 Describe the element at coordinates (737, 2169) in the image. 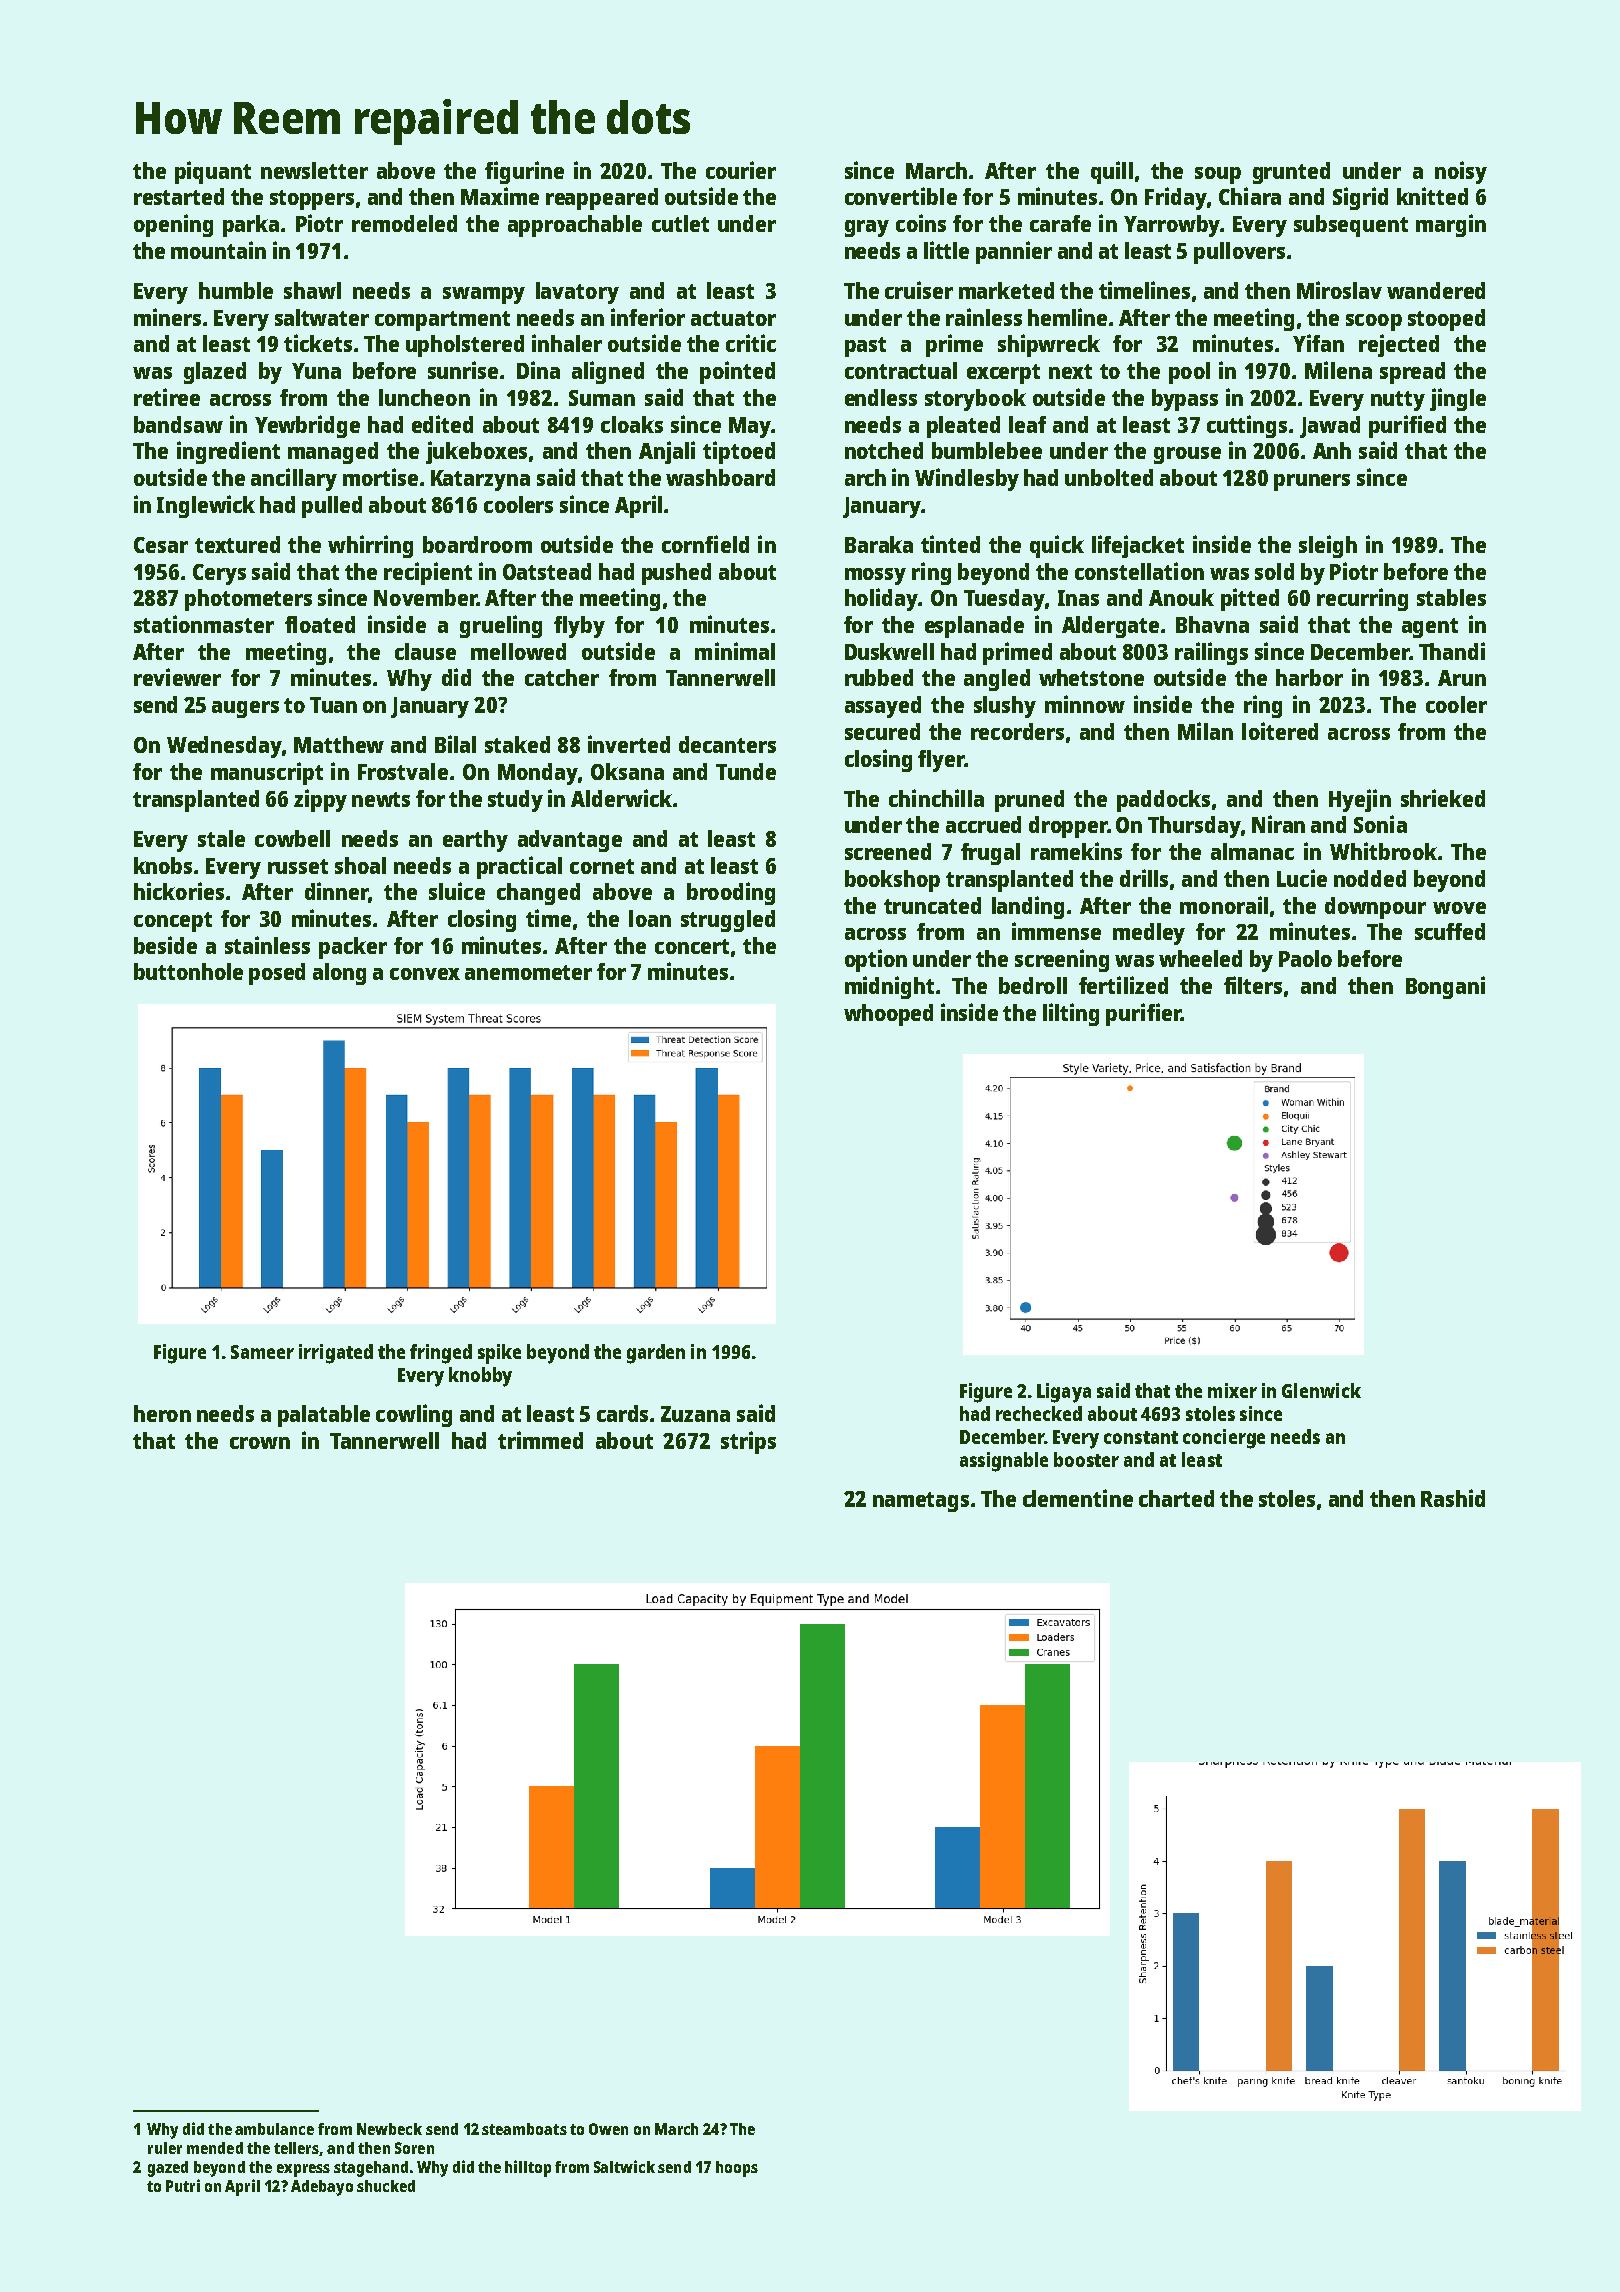

I see `hoops` at that location.
